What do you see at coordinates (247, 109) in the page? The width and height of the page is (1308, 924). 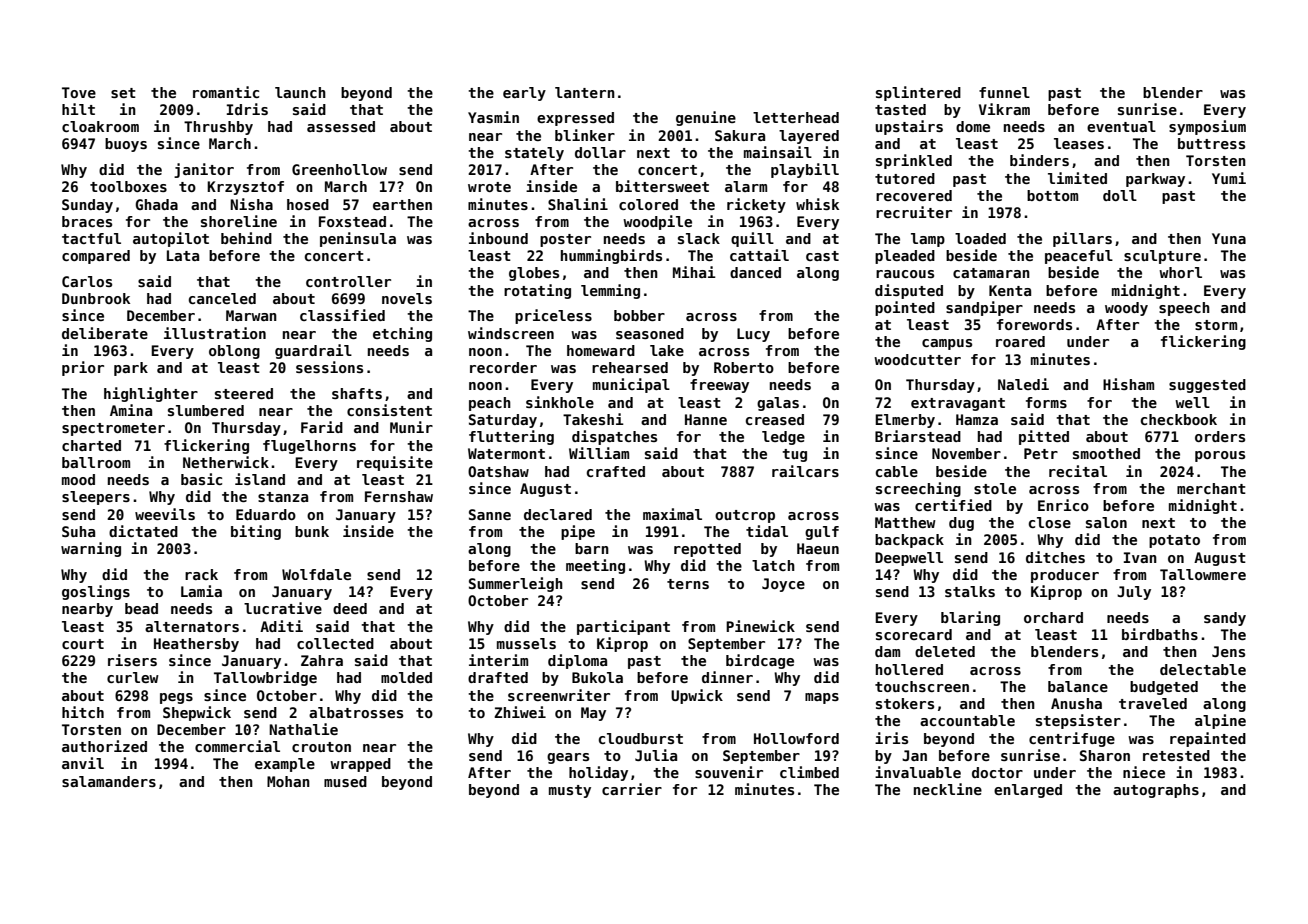 I see `Idris` at bounding box center [247, 109].
